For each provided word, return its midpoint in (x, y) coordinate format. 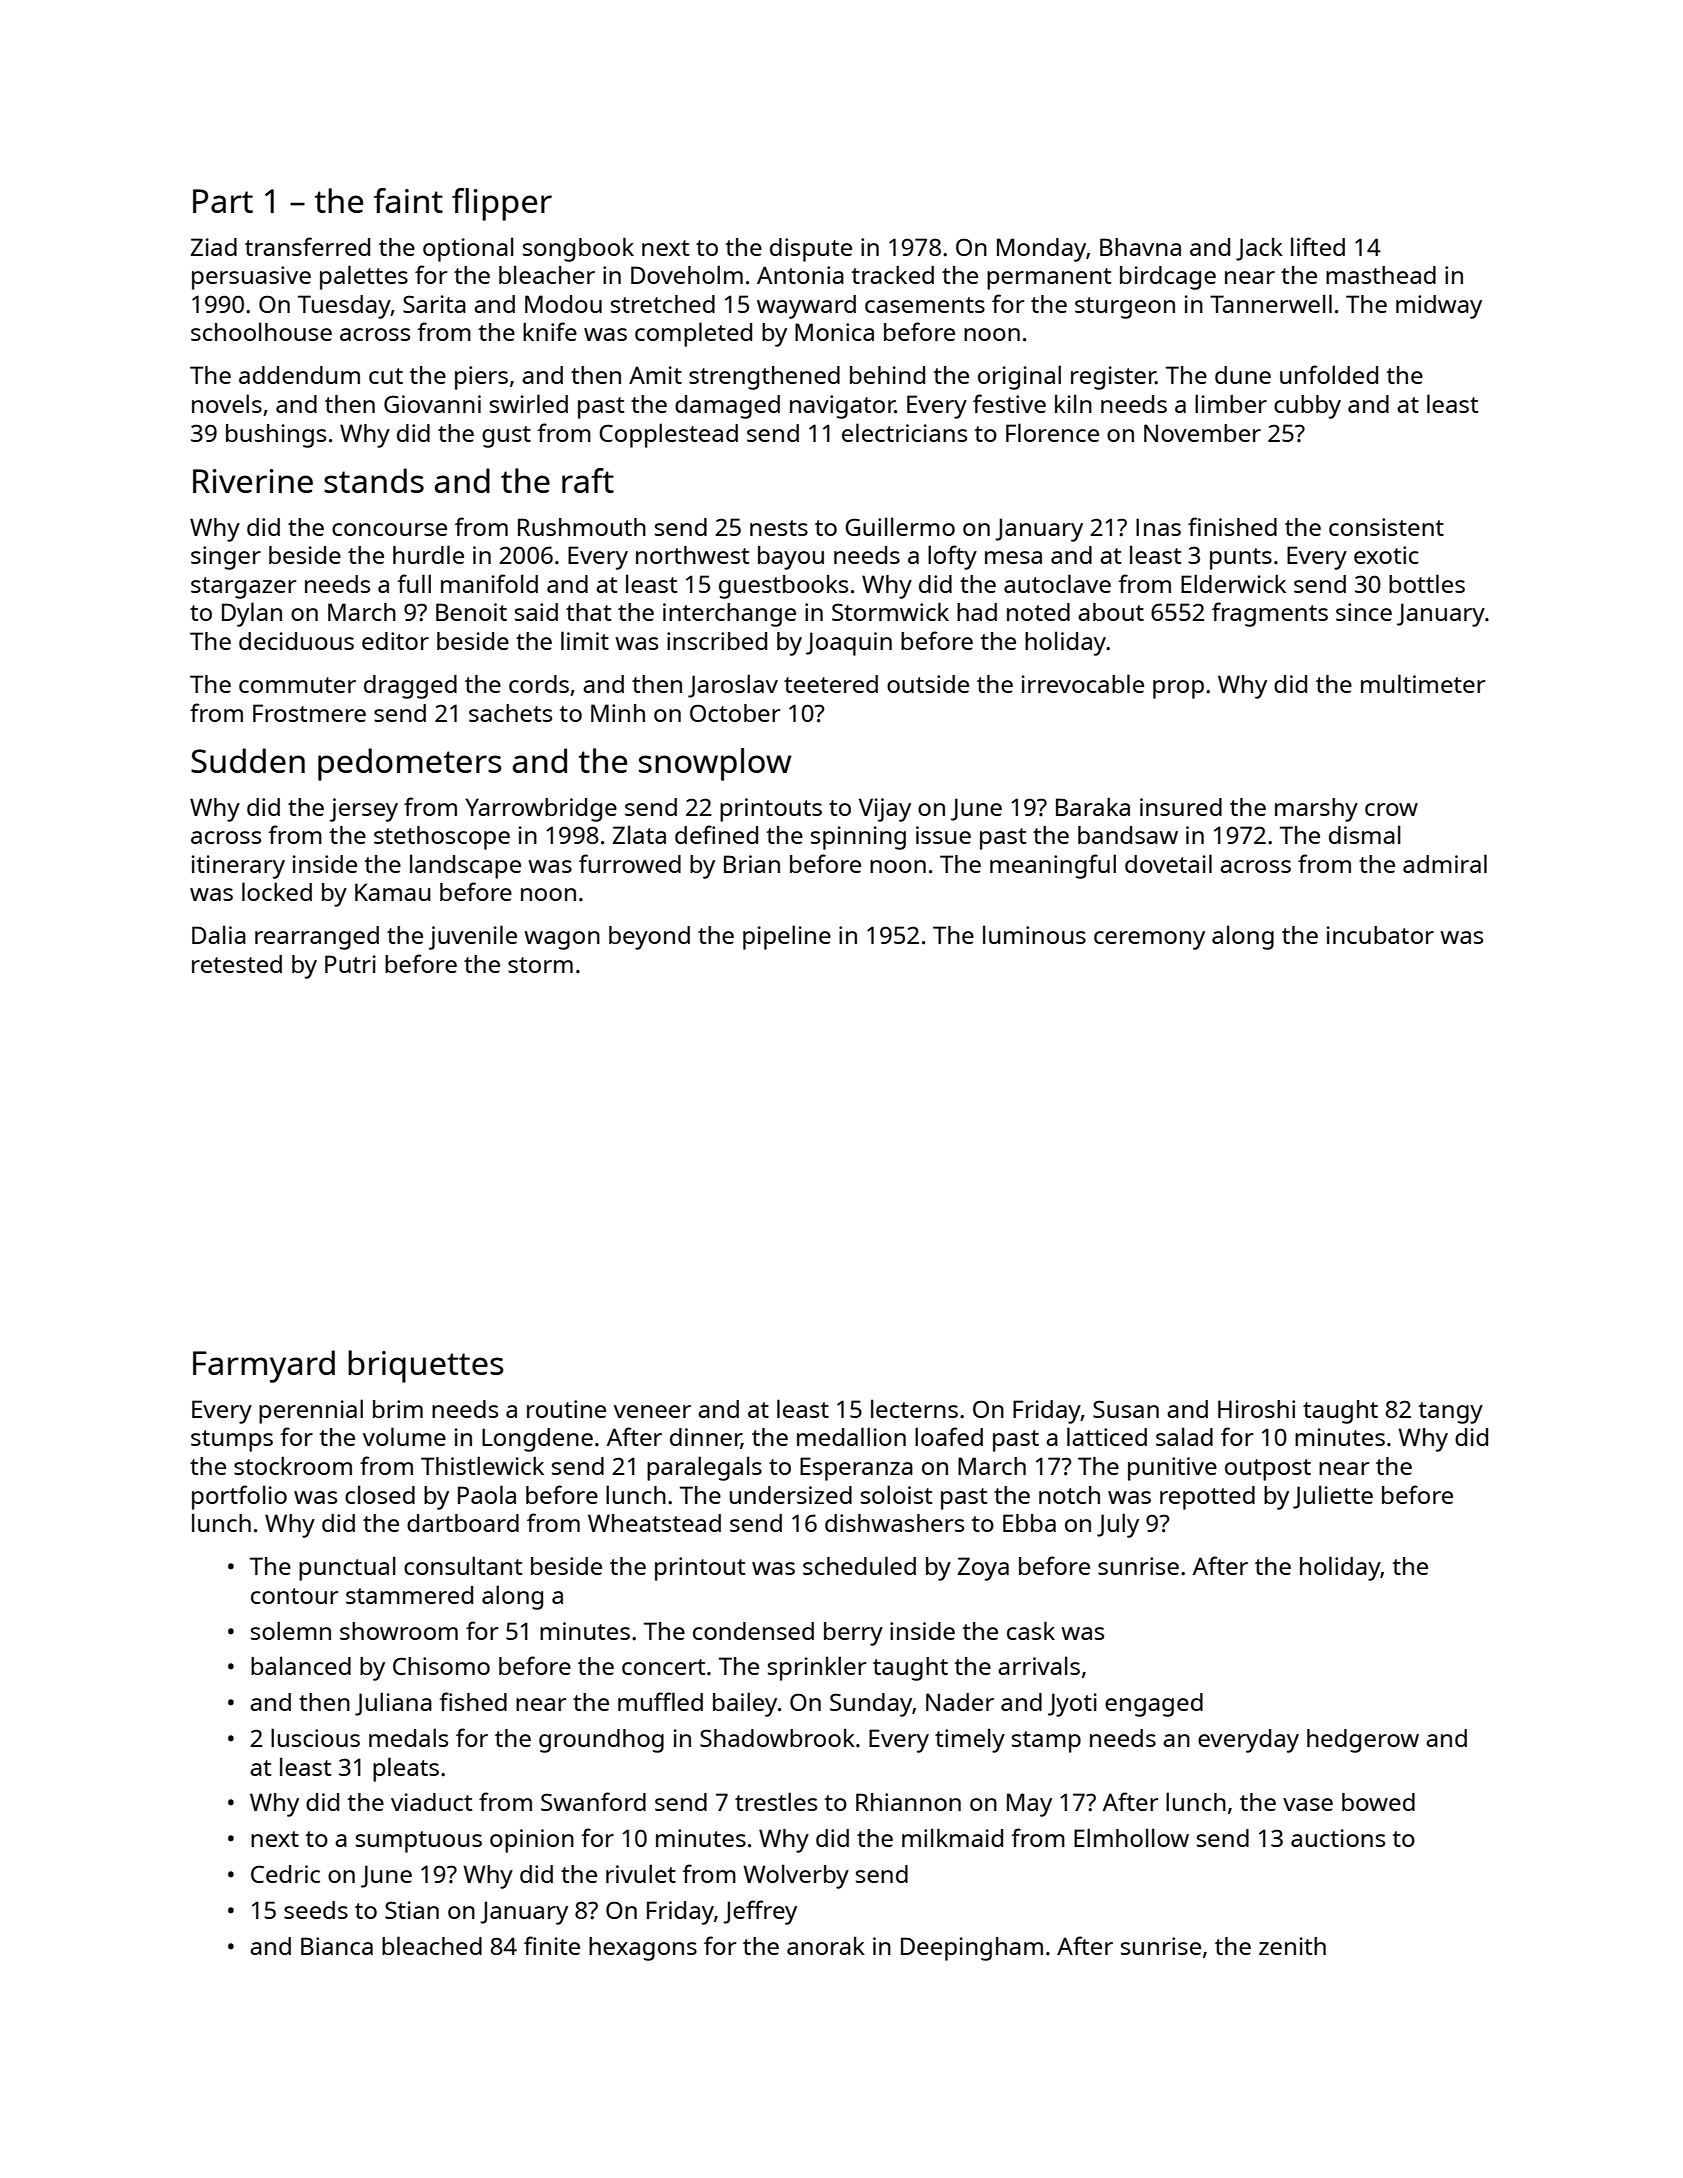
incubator (1380, 935)
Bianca (337, 1946)
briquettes (426, 1366)
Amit (655, 375)
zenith (1292, 1946)
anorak (826, 1946)
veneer (652, 1411)
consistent (1386, 527)
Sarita (434, 304)
